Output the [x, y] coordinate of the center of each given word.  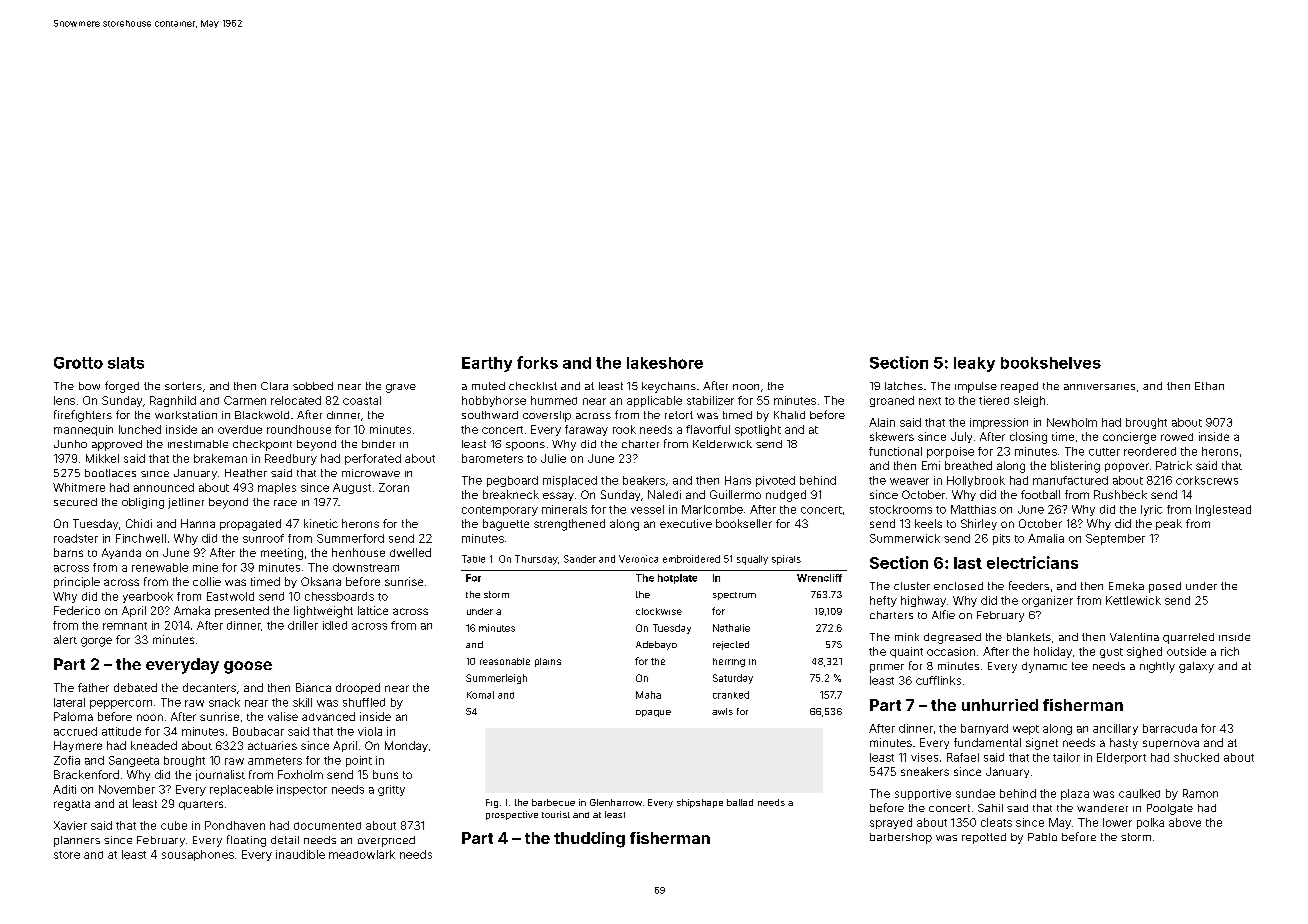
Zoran [394, 487]
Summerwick [905, 538]
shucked [1196, 757]
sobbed [313, 386]
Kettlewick [1133, 600]
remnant [125, 626]
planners [77, 841]
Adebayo [656, 645]
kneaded [154, 745]
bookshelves [1051, 363]
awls [722, 711]
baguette [506, 525]
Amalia [1046, 538]
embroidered [691, 559]
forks [537, 362]
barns [68, 552]
